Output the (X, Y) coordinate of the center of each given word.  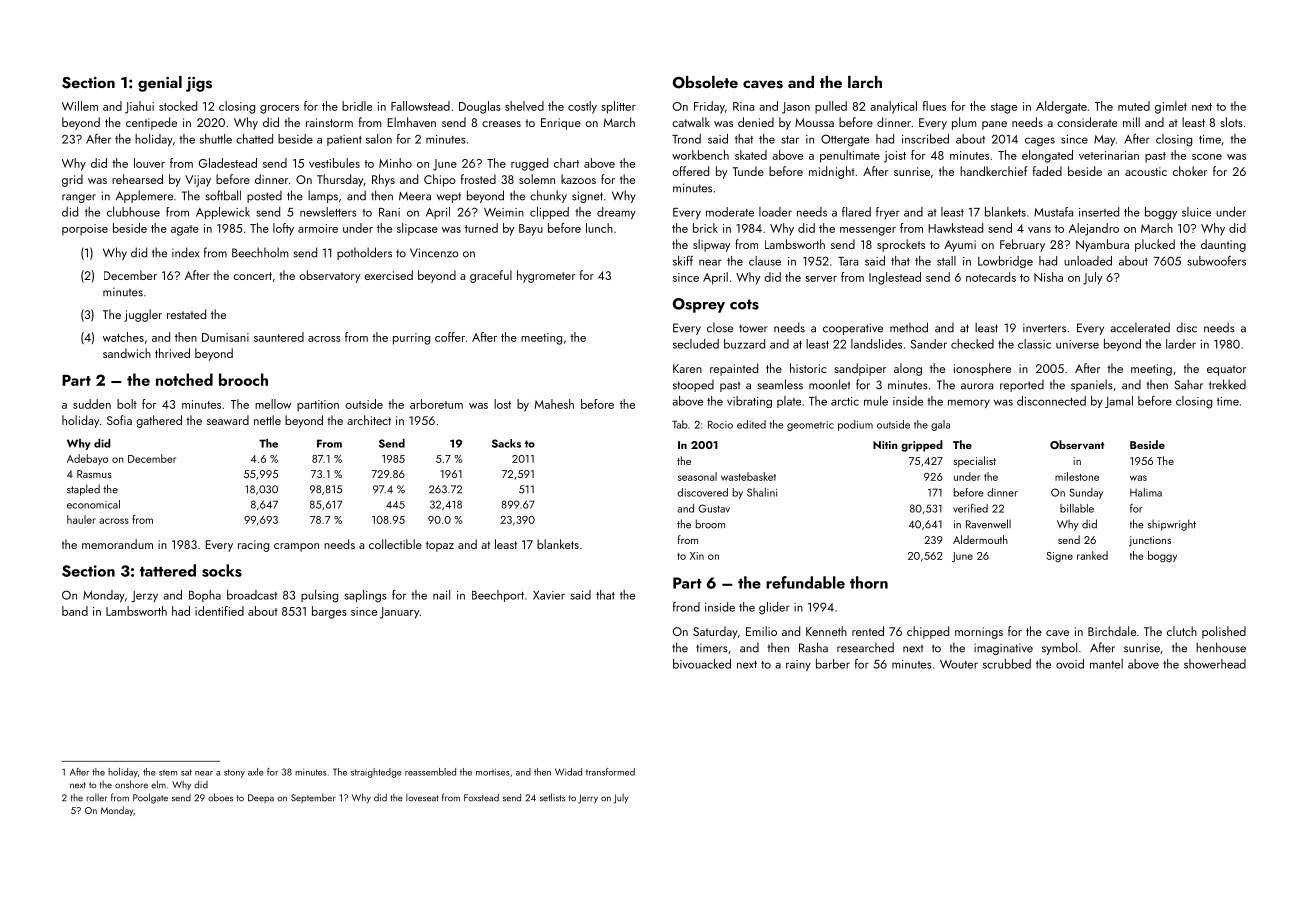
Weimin (504, 212)
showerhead (1215, 664)
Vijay (198, 181)
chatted (254, 139)
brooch (243, 379)
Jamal (1119, 402)
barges (329, 612)
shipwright (1172, 525)
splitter (618, 107)
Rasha (813, 647)
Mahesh (554, 404)
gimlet (1171, 107)
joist (895, 157)
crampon (296, 547)
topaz (440, 546)
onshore (131, 784)
